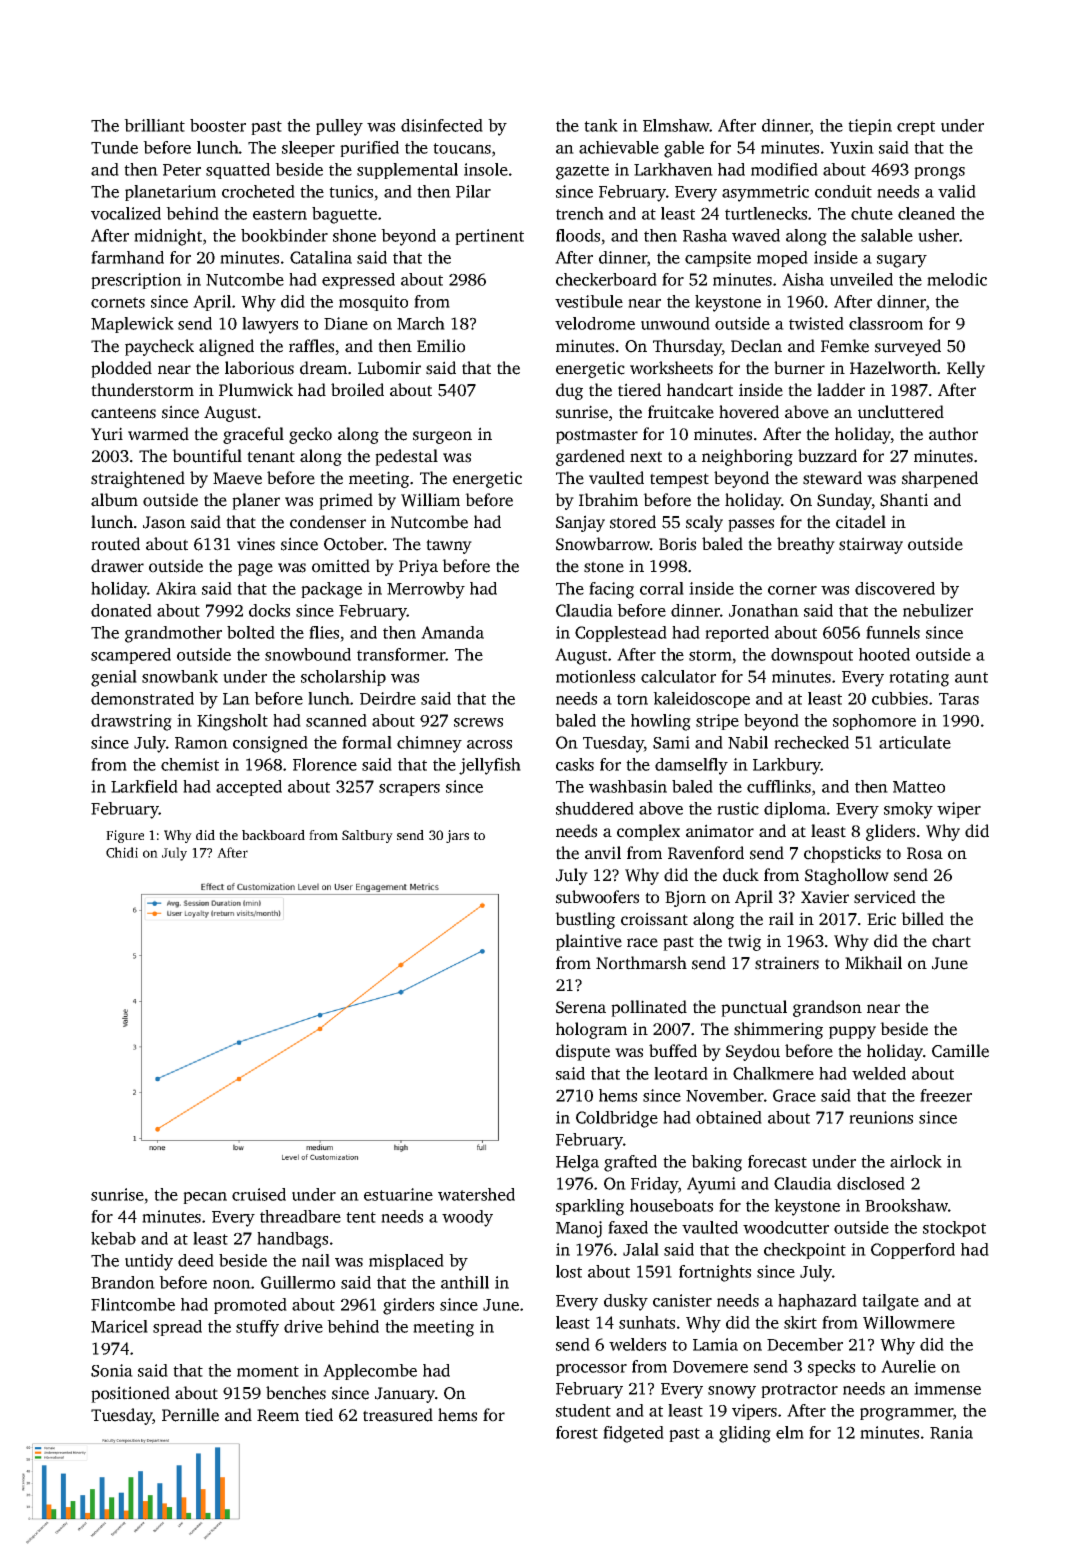  What do you see at coordinates (122, 852) in the document?
I see `Chidi` at bounding box center [122, 852].
